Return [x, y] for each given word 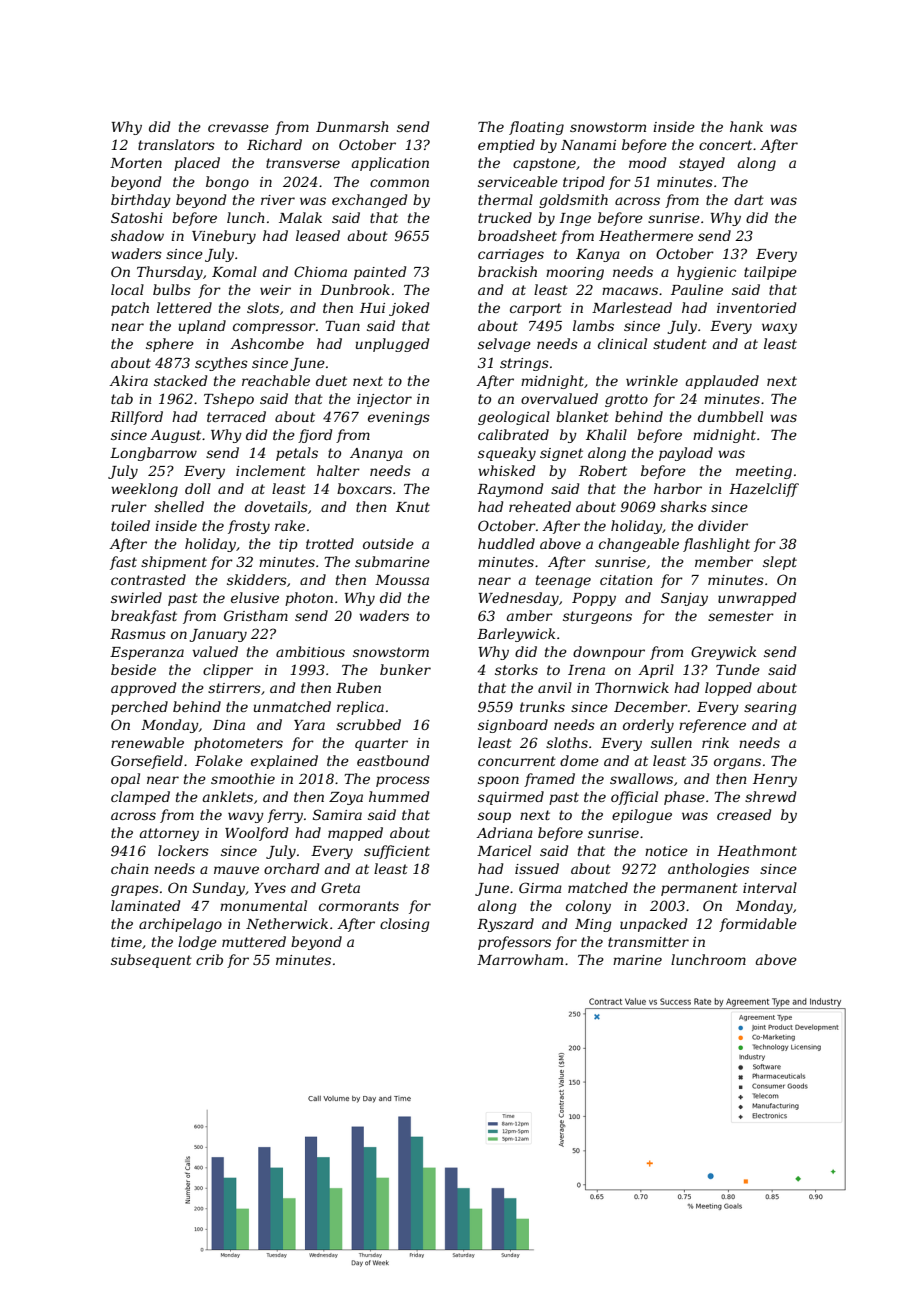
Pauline [697, 289]
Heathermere [646, 235]
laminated [145, 905]
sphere [170, 345]
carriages [511, 255]
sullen [671, 742]
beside [133, 669]
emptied [506, 146]
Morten [136, 163]
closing [405, 925]
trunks [542, 706]
